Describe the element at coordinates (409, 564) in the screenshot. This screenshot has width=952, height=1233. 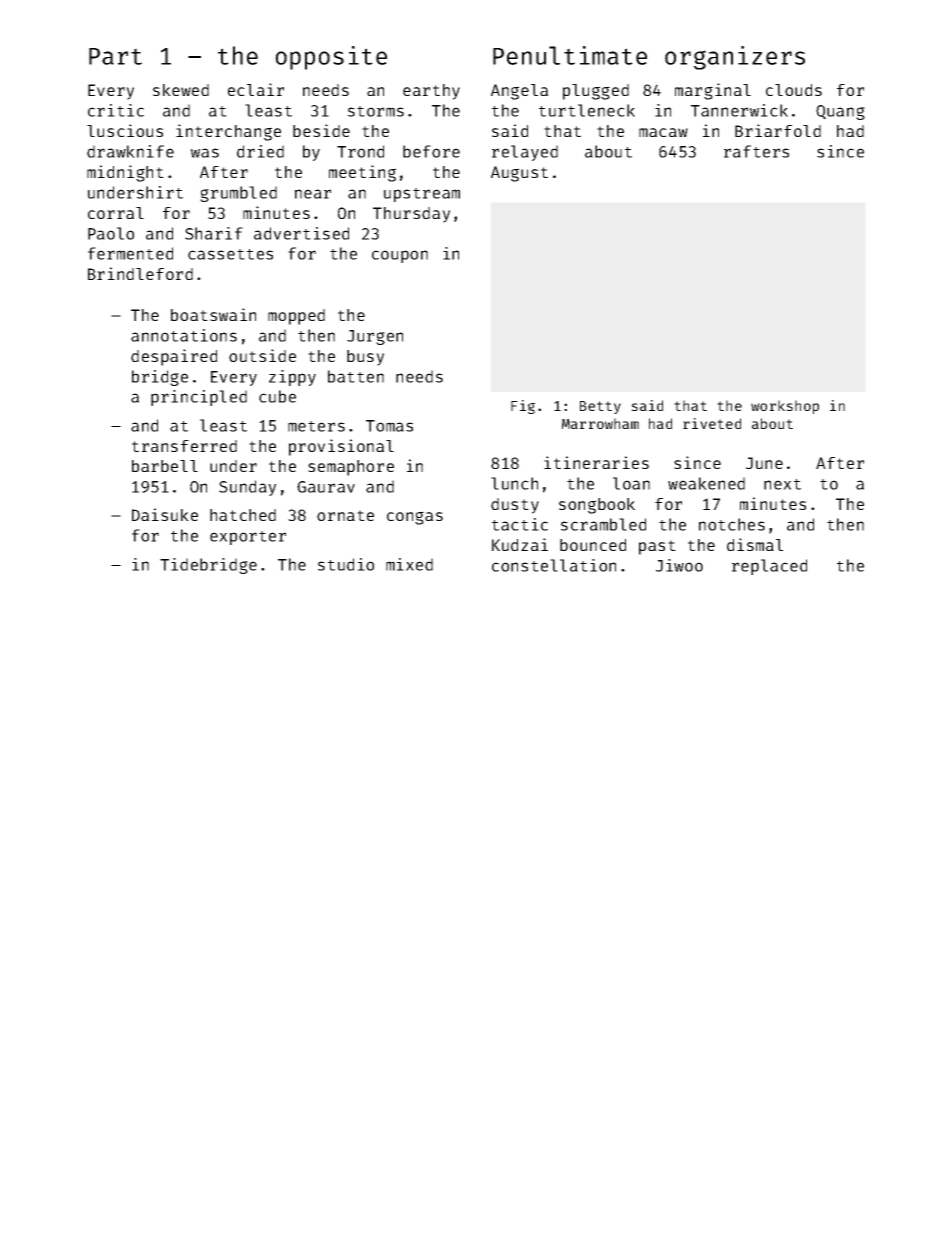
I see `mixed` at that location.
